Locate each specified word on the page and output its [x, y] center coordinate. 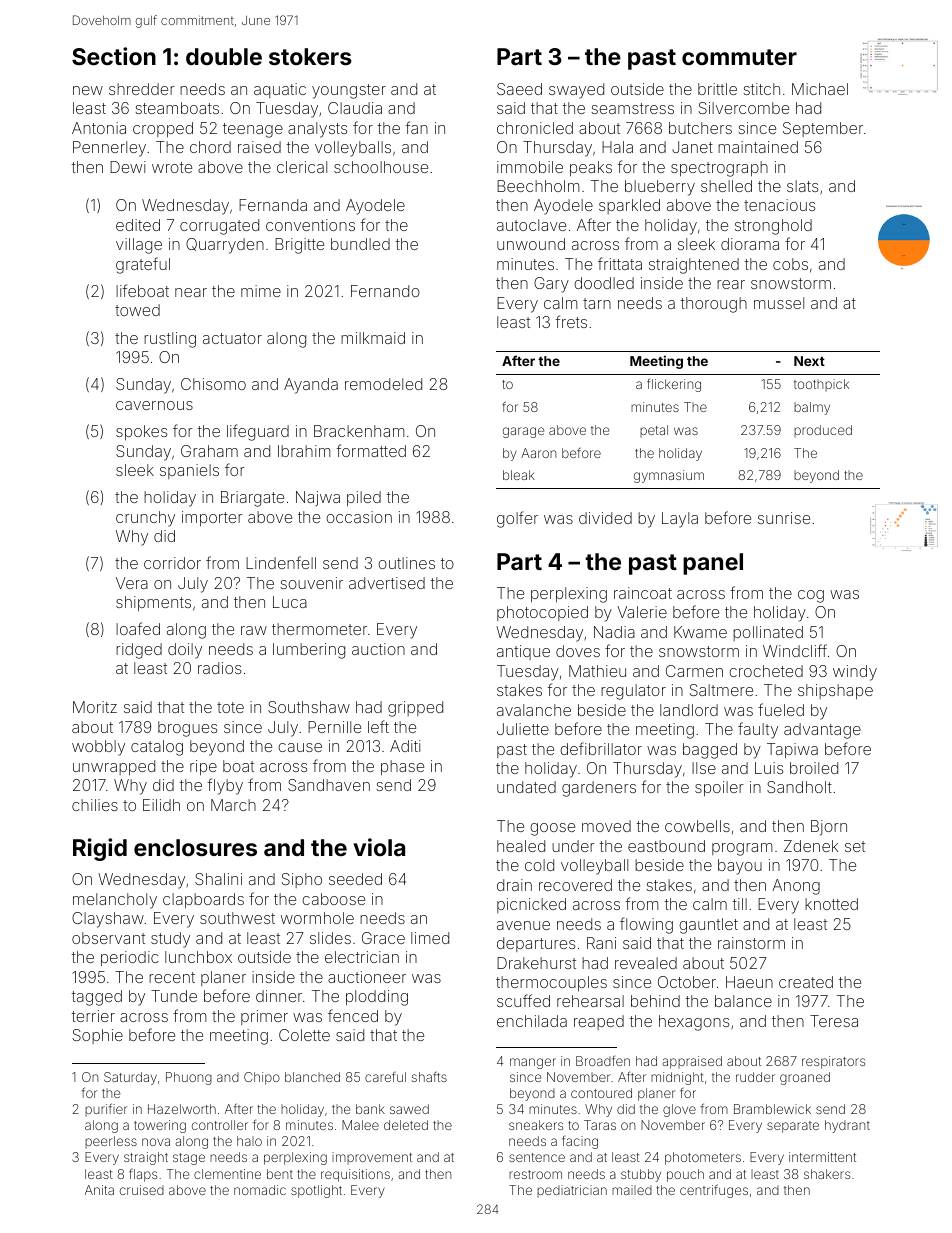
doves [578, 651]
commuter [739, 57]
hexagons [694, 1023]
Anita [99, 1190]
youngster [349, 91]
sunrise [784, 518]
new [88, 90]
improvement [372, 1158]
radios [219, 668]
